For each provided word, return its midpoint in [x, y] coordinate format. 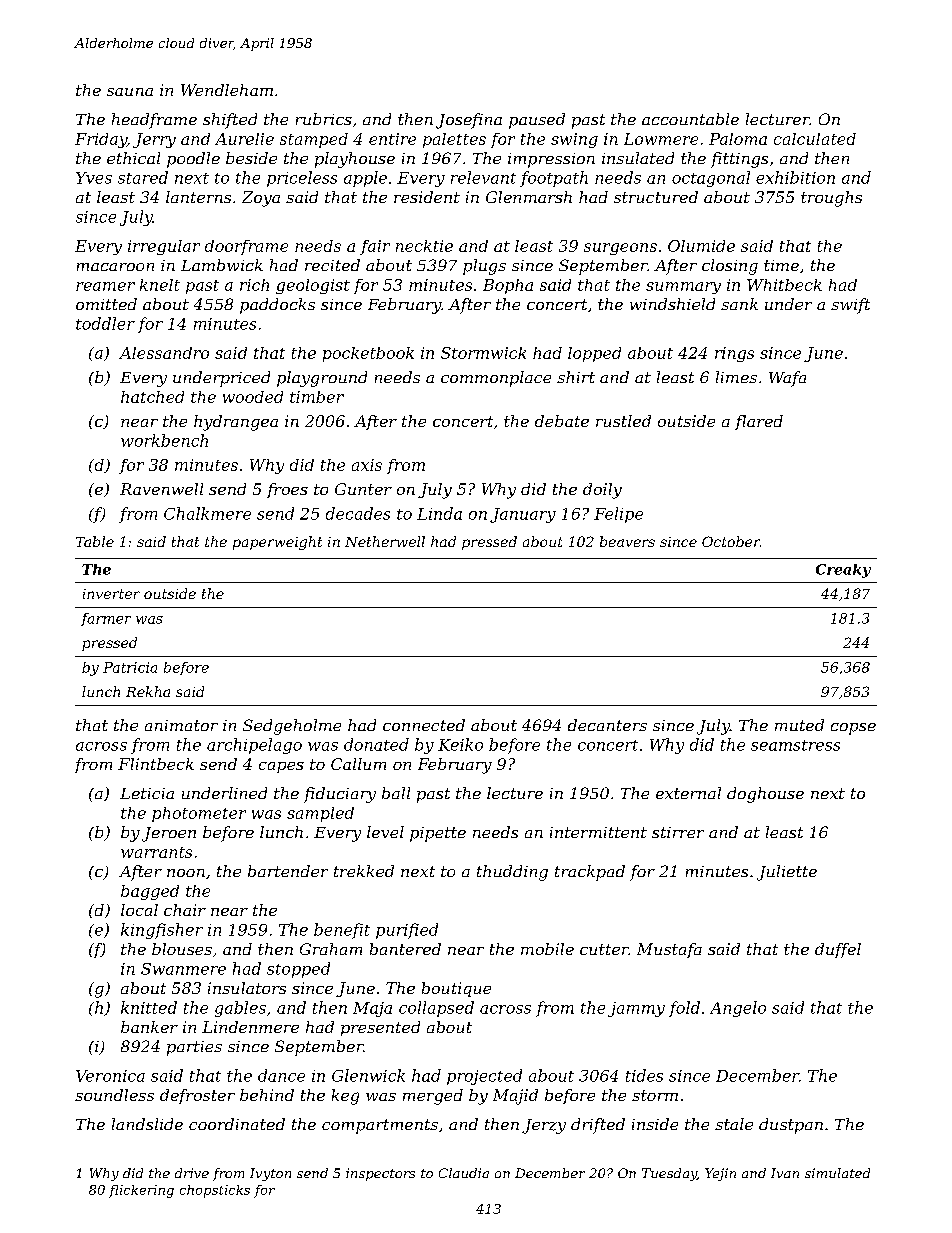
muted [799, 725]
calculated [815, 139]
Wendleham [227, 90]
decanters [607, 725]
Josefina [469, 121]
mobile [547, 949]
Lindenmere [250, 1027]
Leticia [147, 793]
